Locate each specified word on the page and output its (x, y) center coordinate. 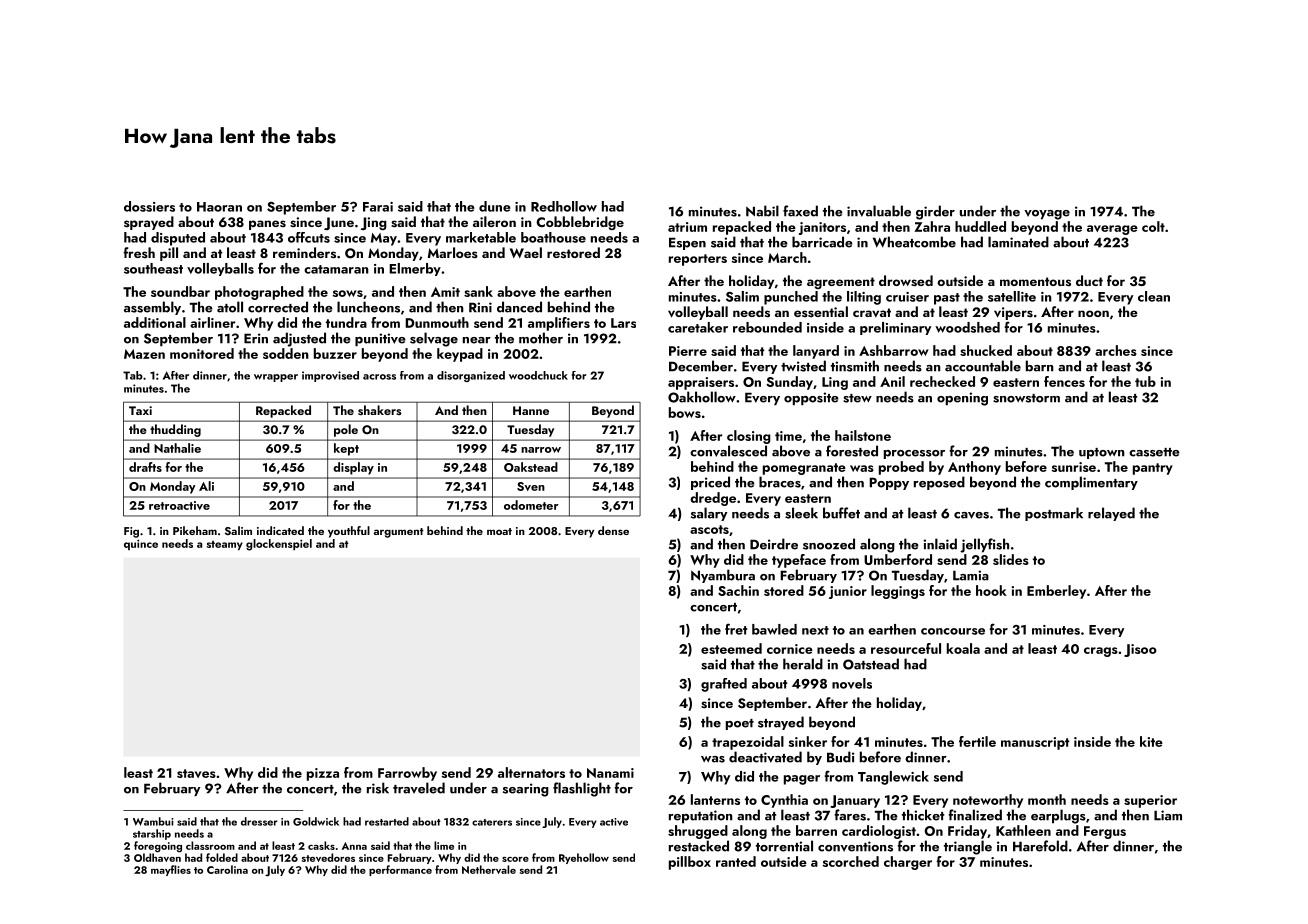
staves (196, 773)
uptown (1102, 453)
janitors (822, 228)
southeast (153, 268)
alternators (531, 772)
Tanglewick (893, 778)
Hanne (531, 410)
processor (914, 454)
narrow (541, 450)
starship (152, 834)
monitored (202, 353)
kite (1151, 741)
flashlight (582, 789)
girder (935, 212)
